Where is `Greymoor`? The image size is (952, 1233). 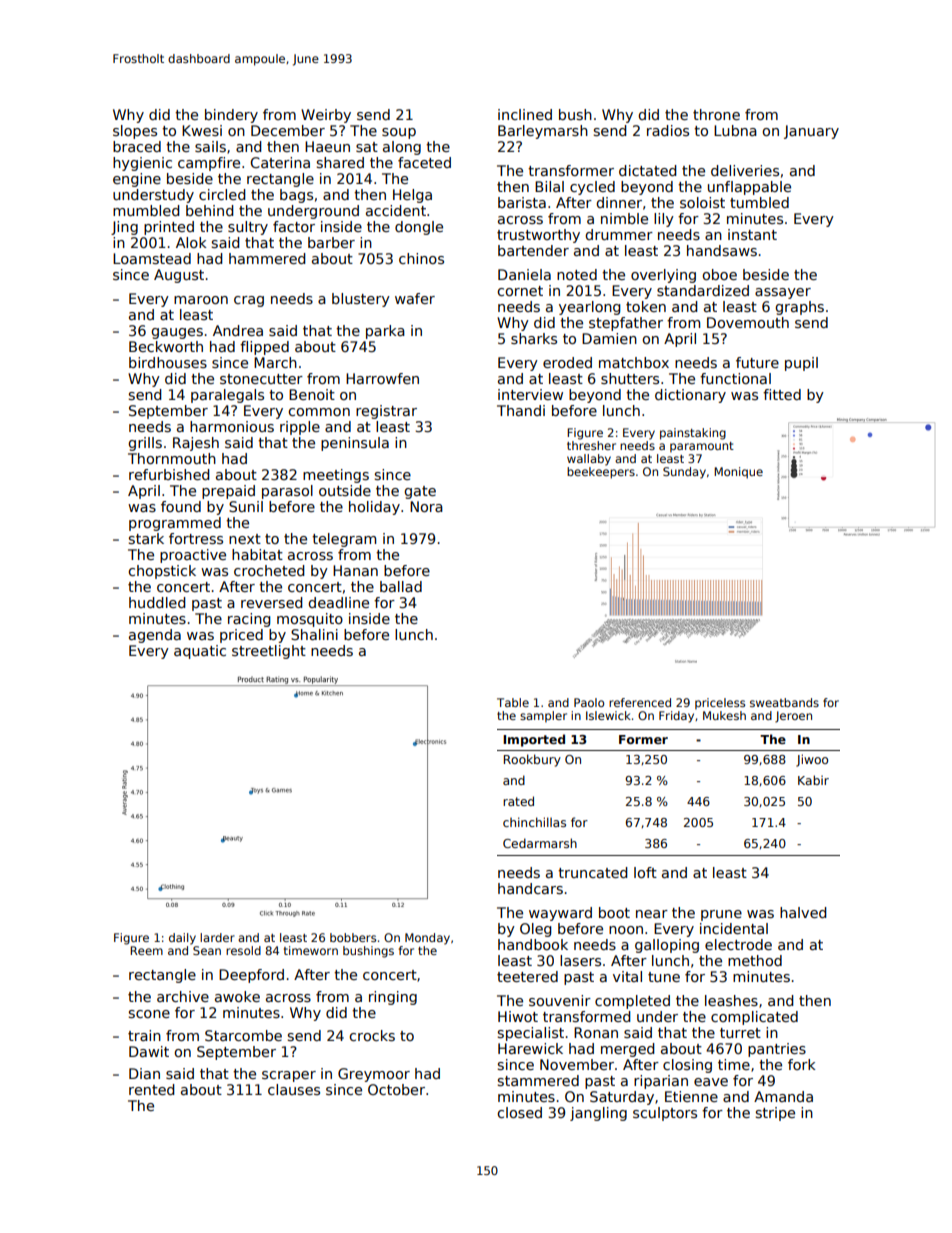 Greymoor is located at coordinates (374, 1075).
